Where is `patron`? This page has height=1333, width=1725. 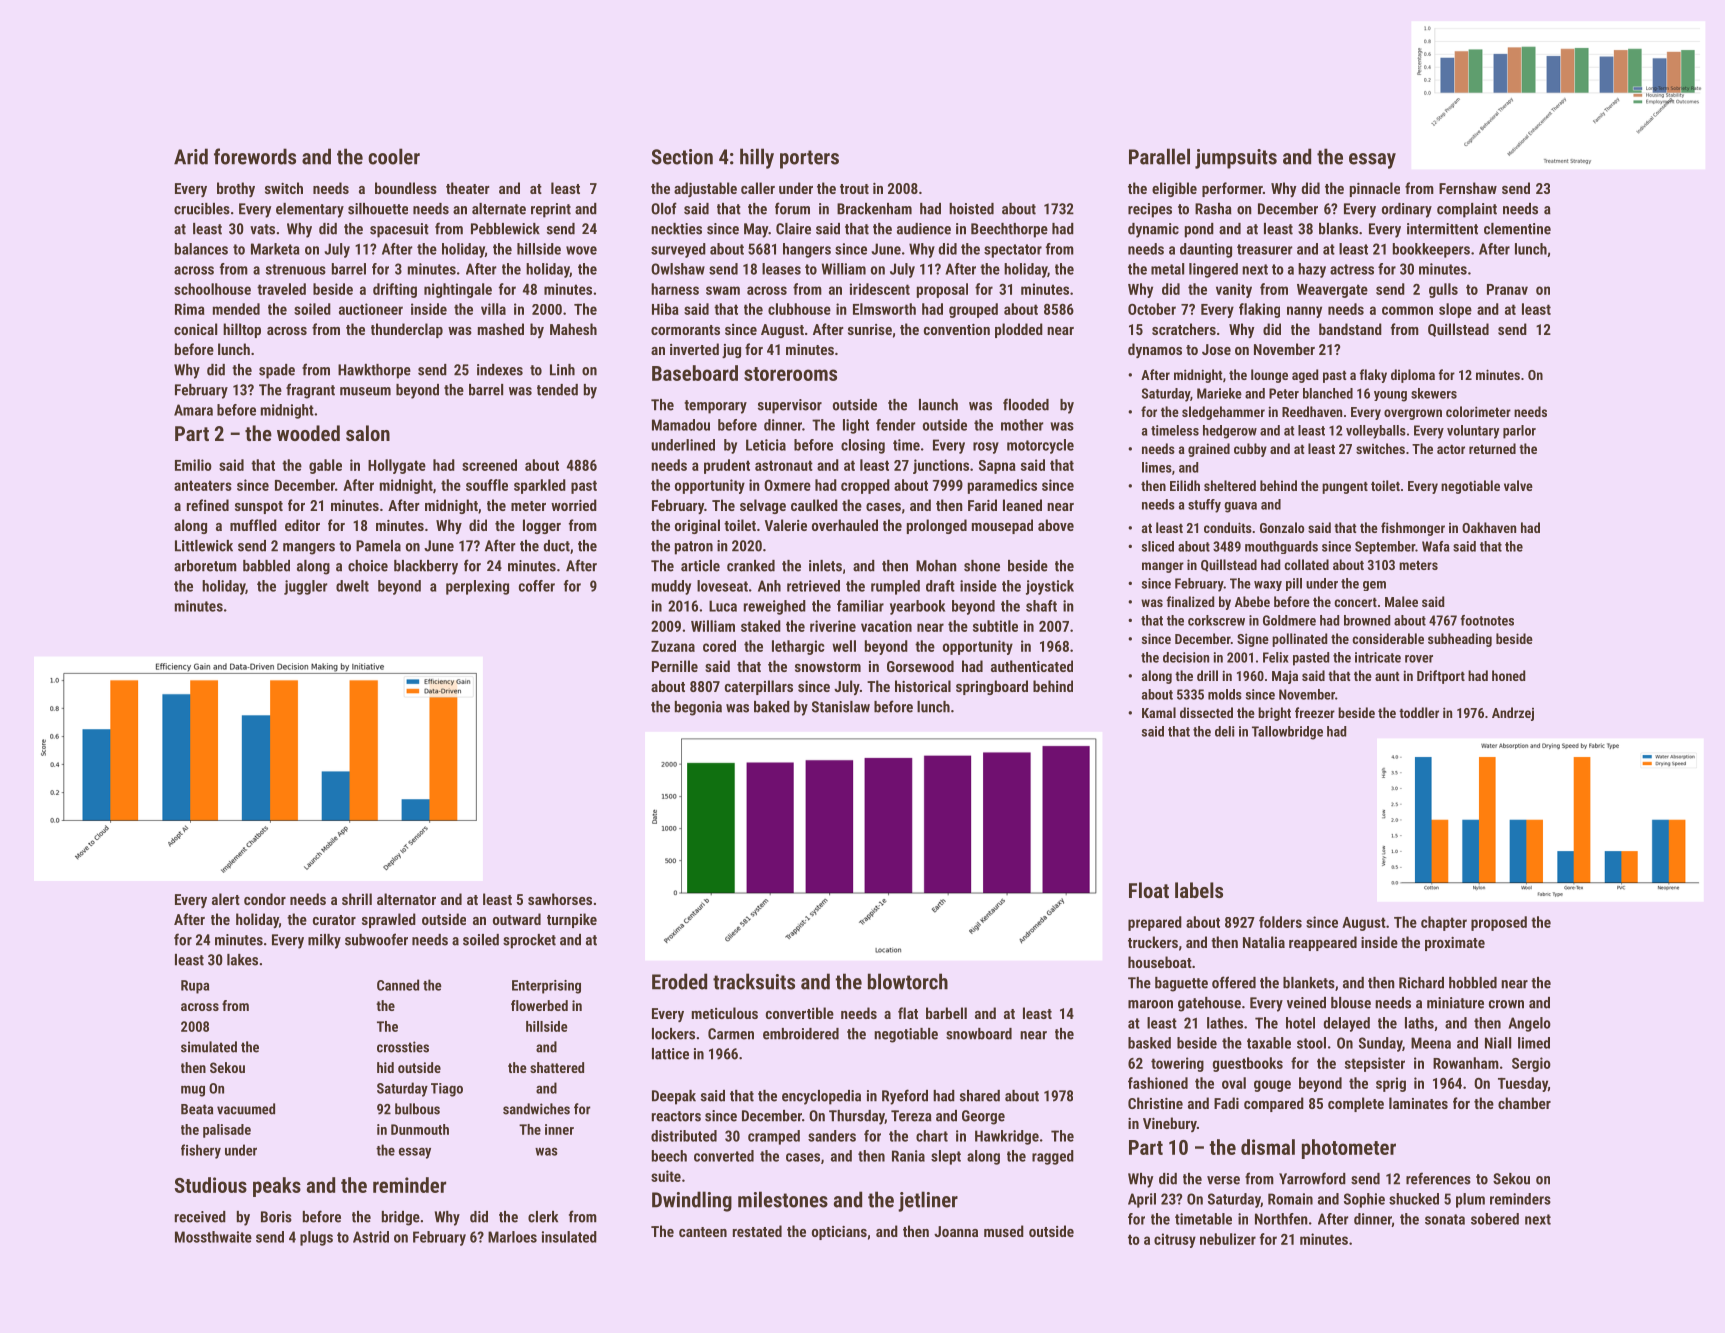 patron is located at coordinates (694, 548).
